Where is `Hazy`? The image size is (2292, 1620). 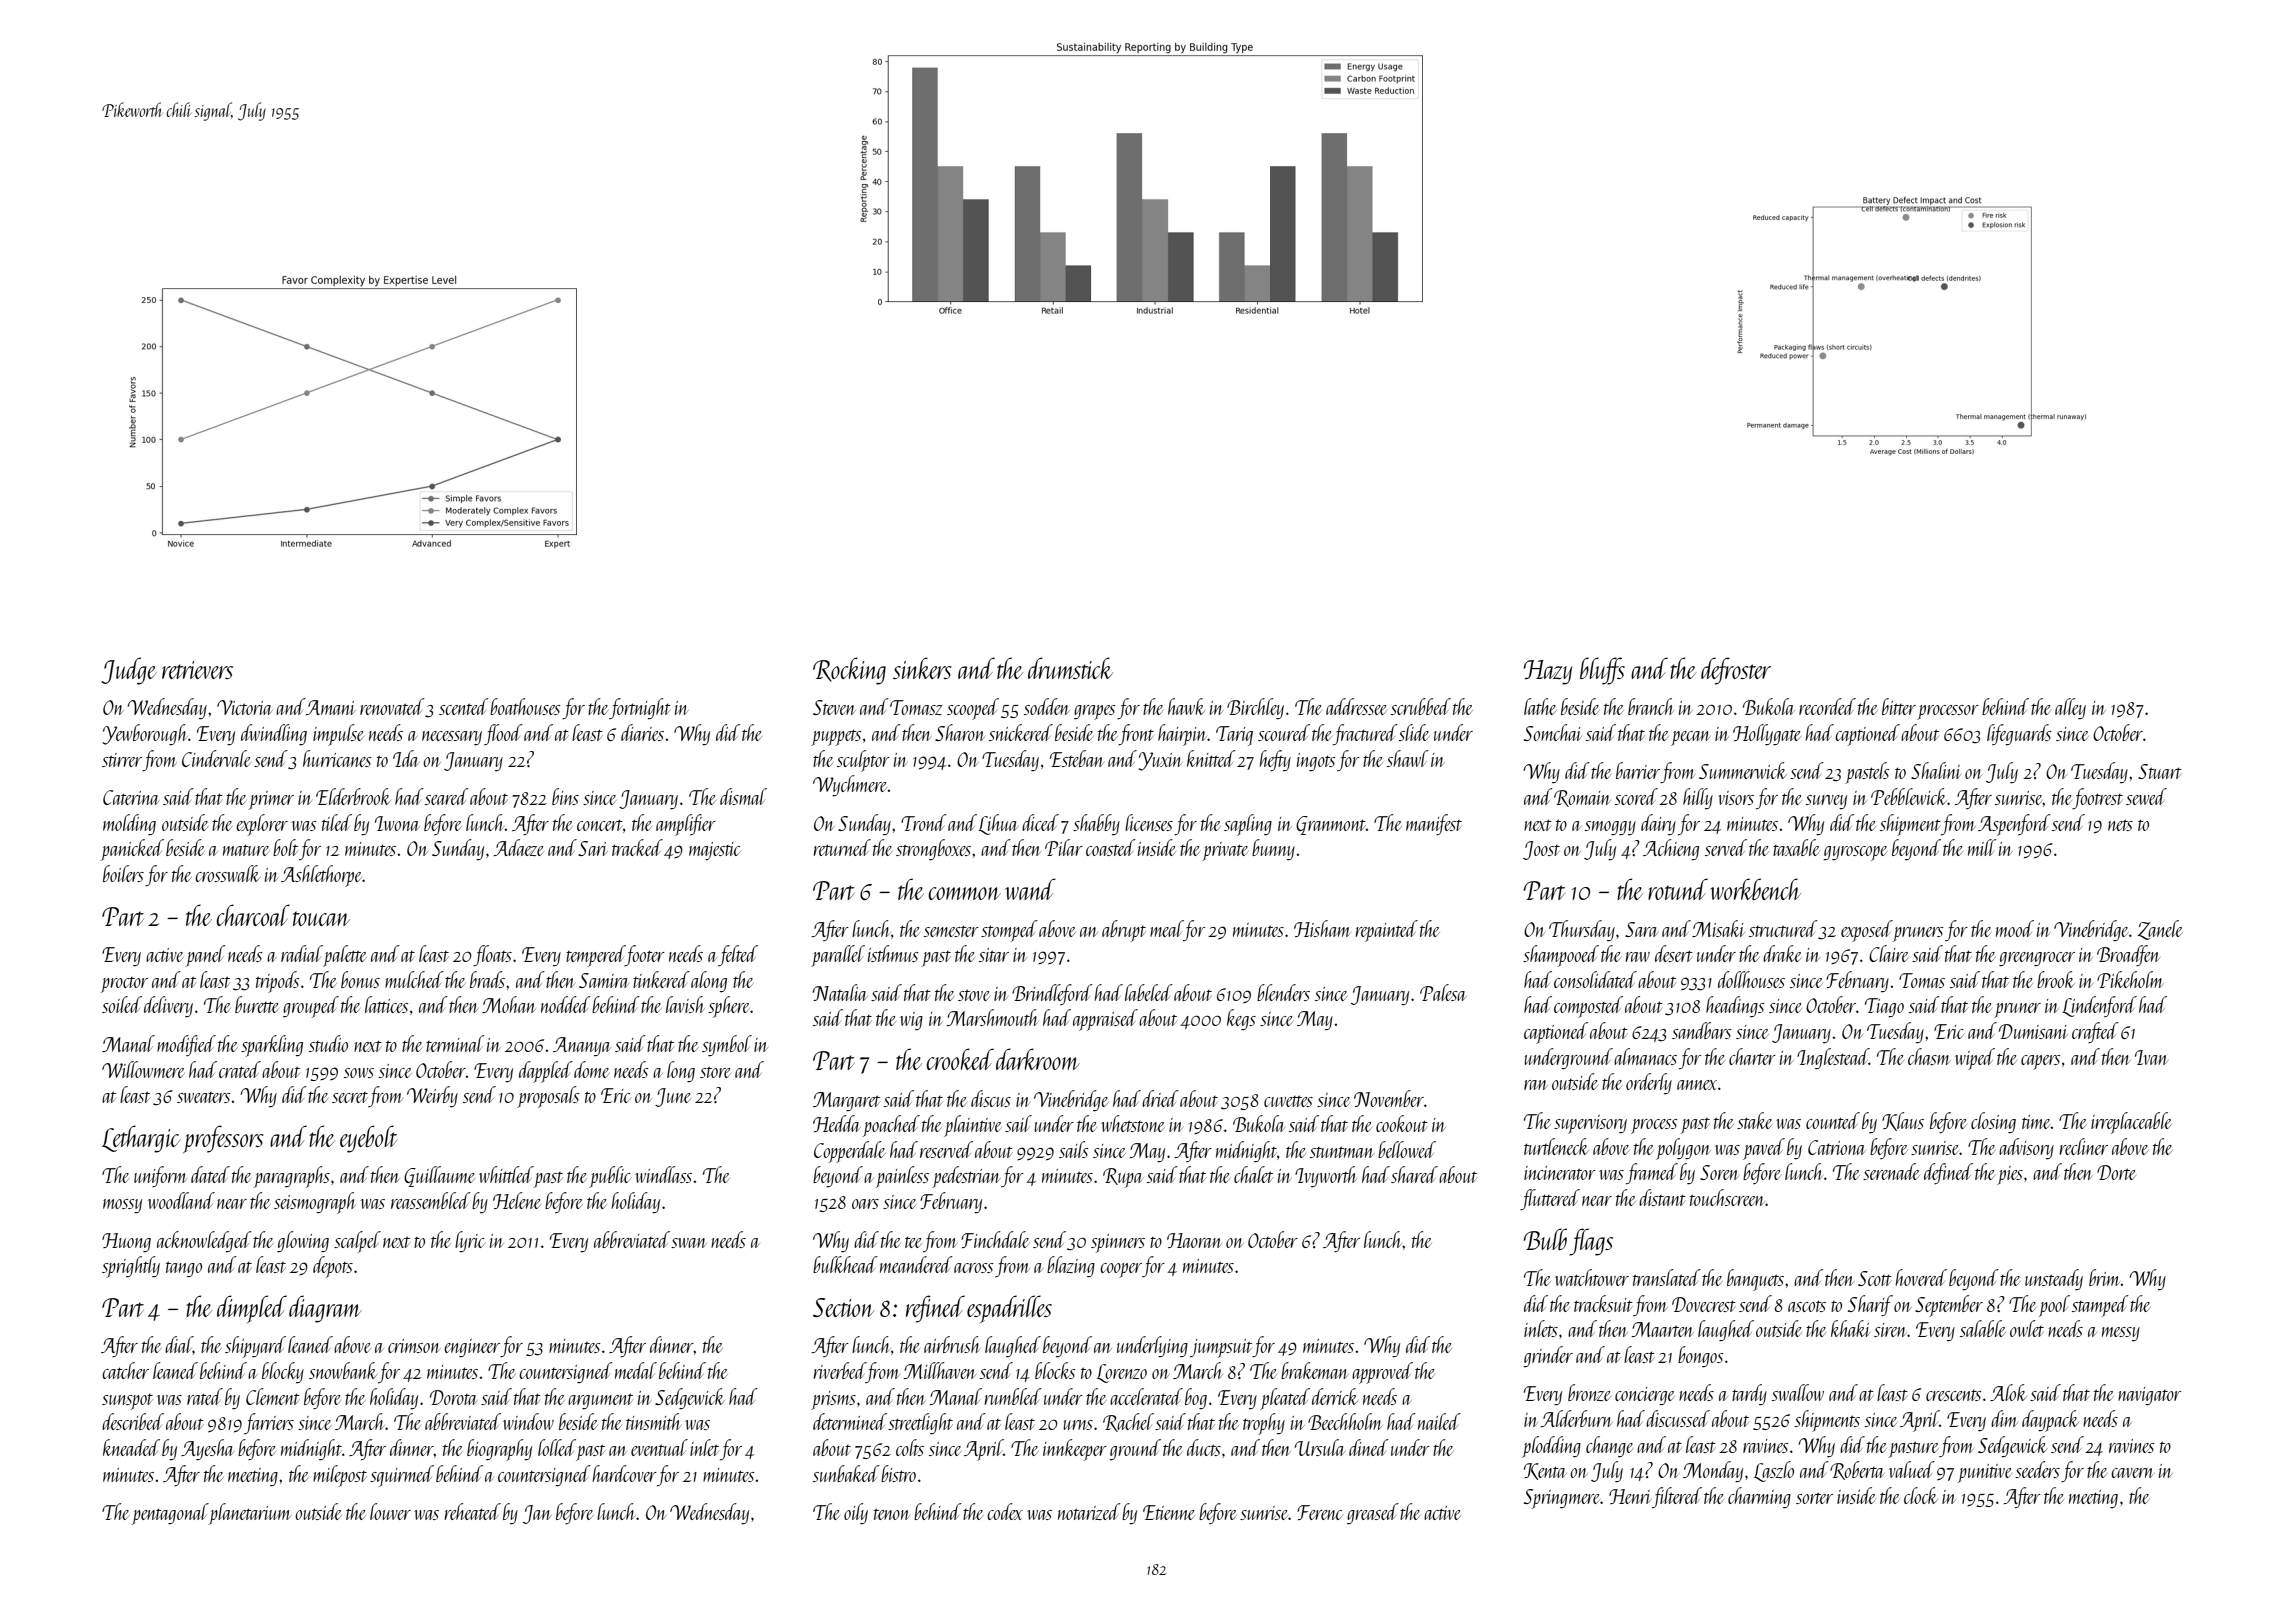
Hazy is located at coordinates (1548, 672).
